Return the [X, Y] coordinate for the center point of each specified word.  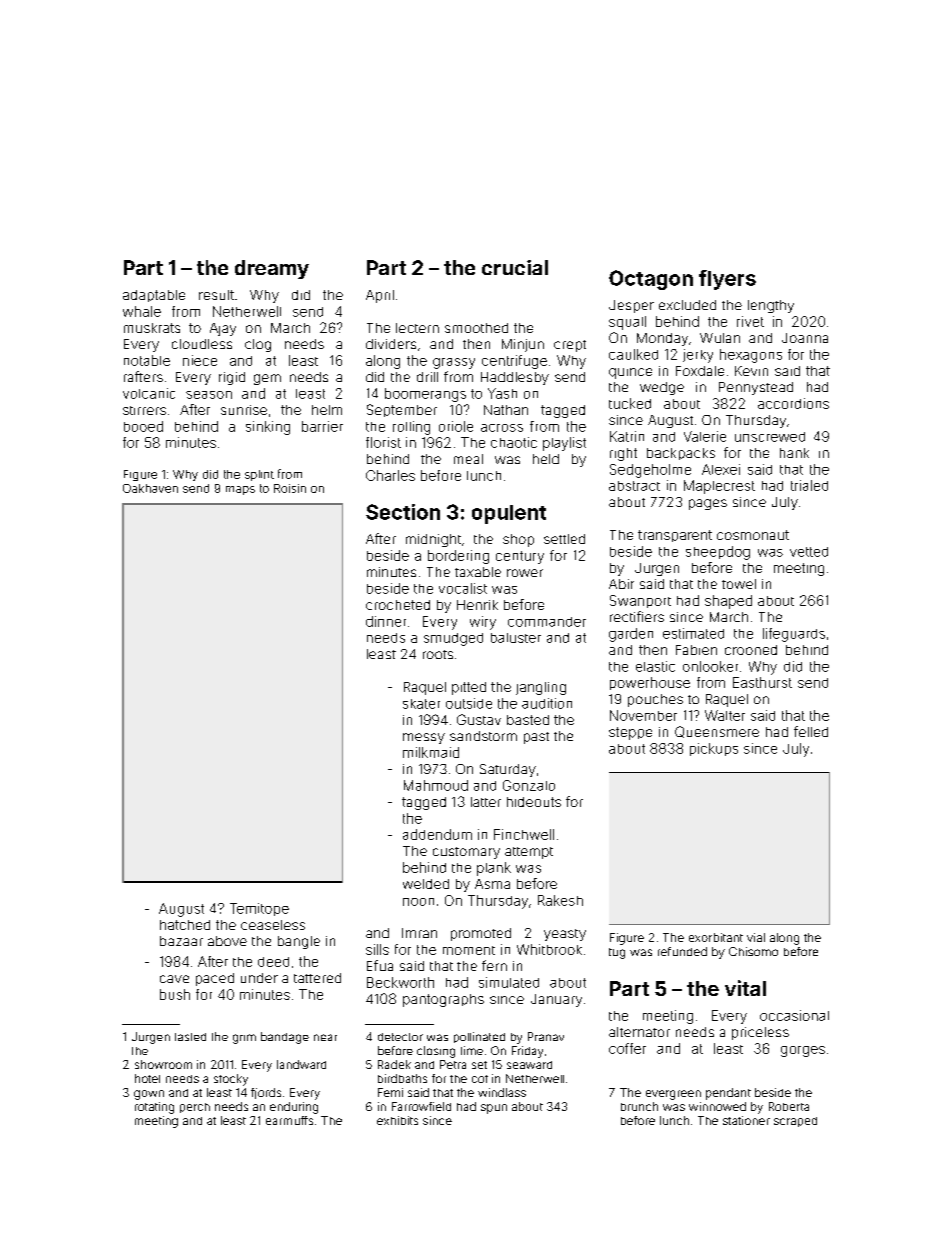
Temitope [259, 909]
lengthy [771, 306]
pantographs [443, 1000]
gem [267, 379]
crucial [515, 267]
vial [756, 937]
